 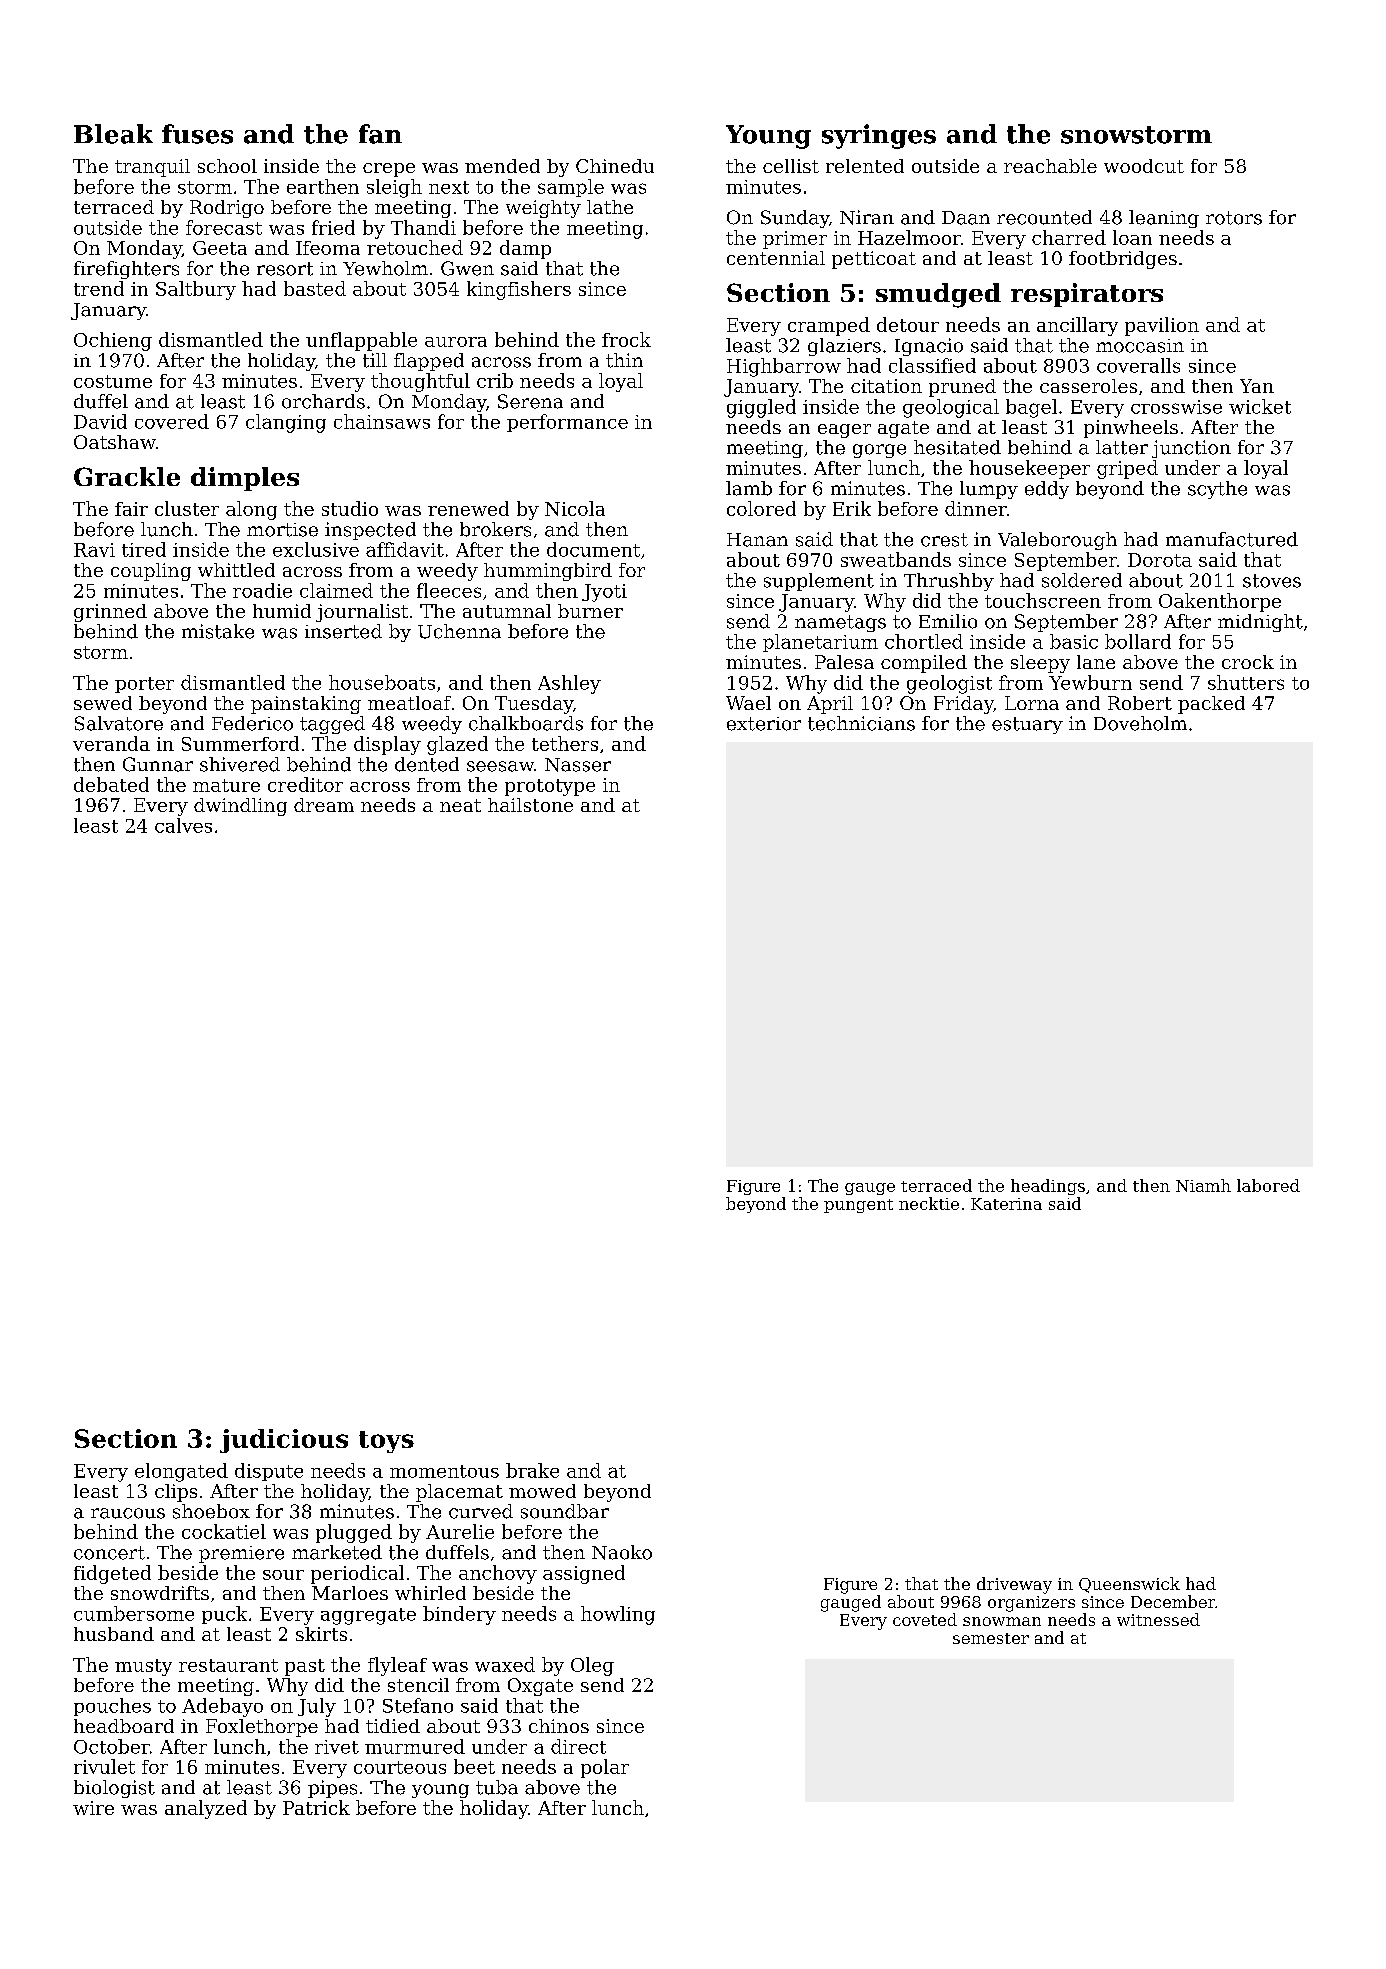 I want to click on Bleak, so click(x=113, y=134).
